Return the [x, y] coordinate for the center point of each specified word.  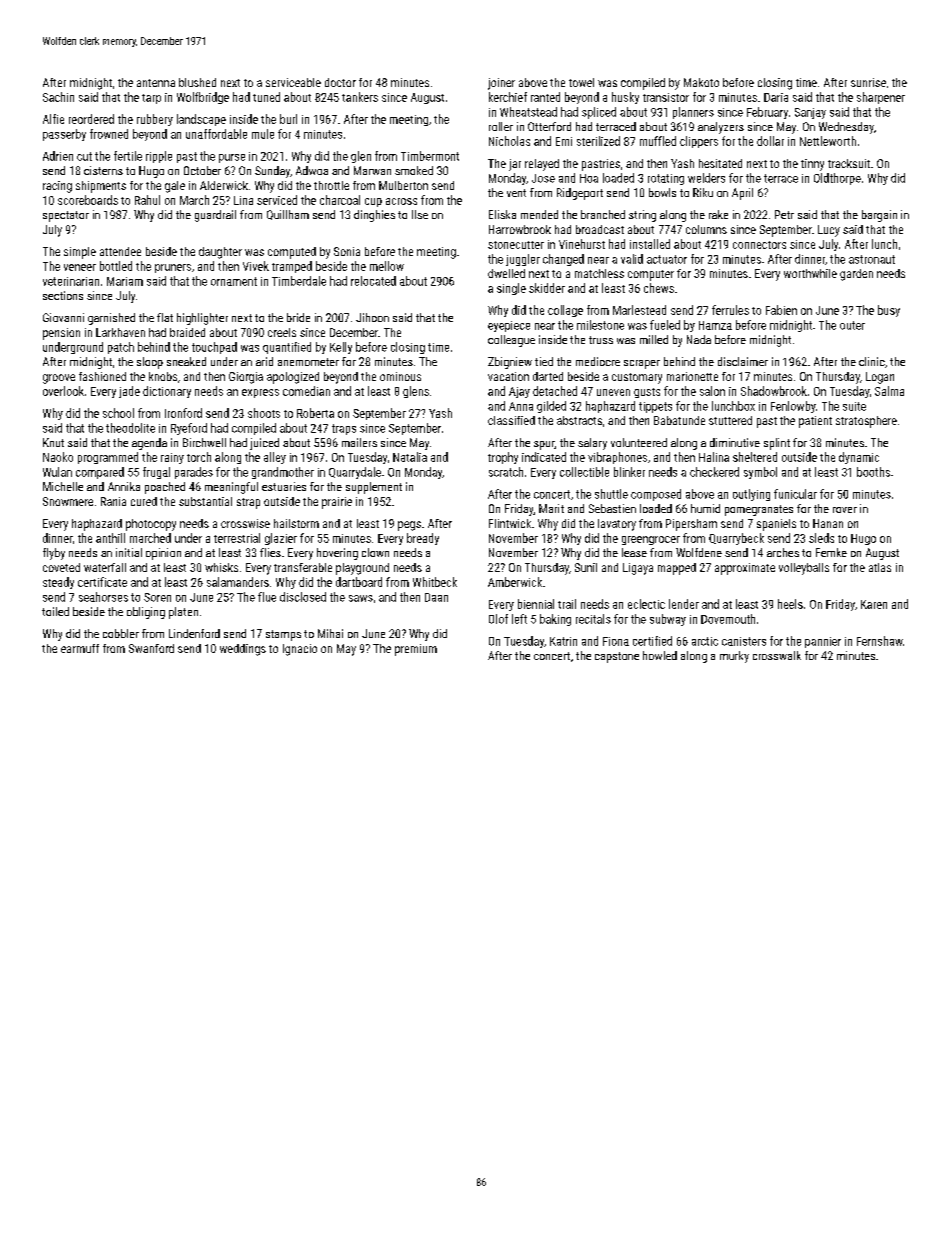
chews [659, 288]
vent [516, 193]
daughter [220, 253]
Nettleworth [828, 141]
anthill [110, 538]
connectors [759, 245]
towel [581, 82]
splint [777, 444]
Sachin [58, 97]
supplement [374, 488]
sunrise [868, 82]
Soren [157, 597]
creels [282, 332]
